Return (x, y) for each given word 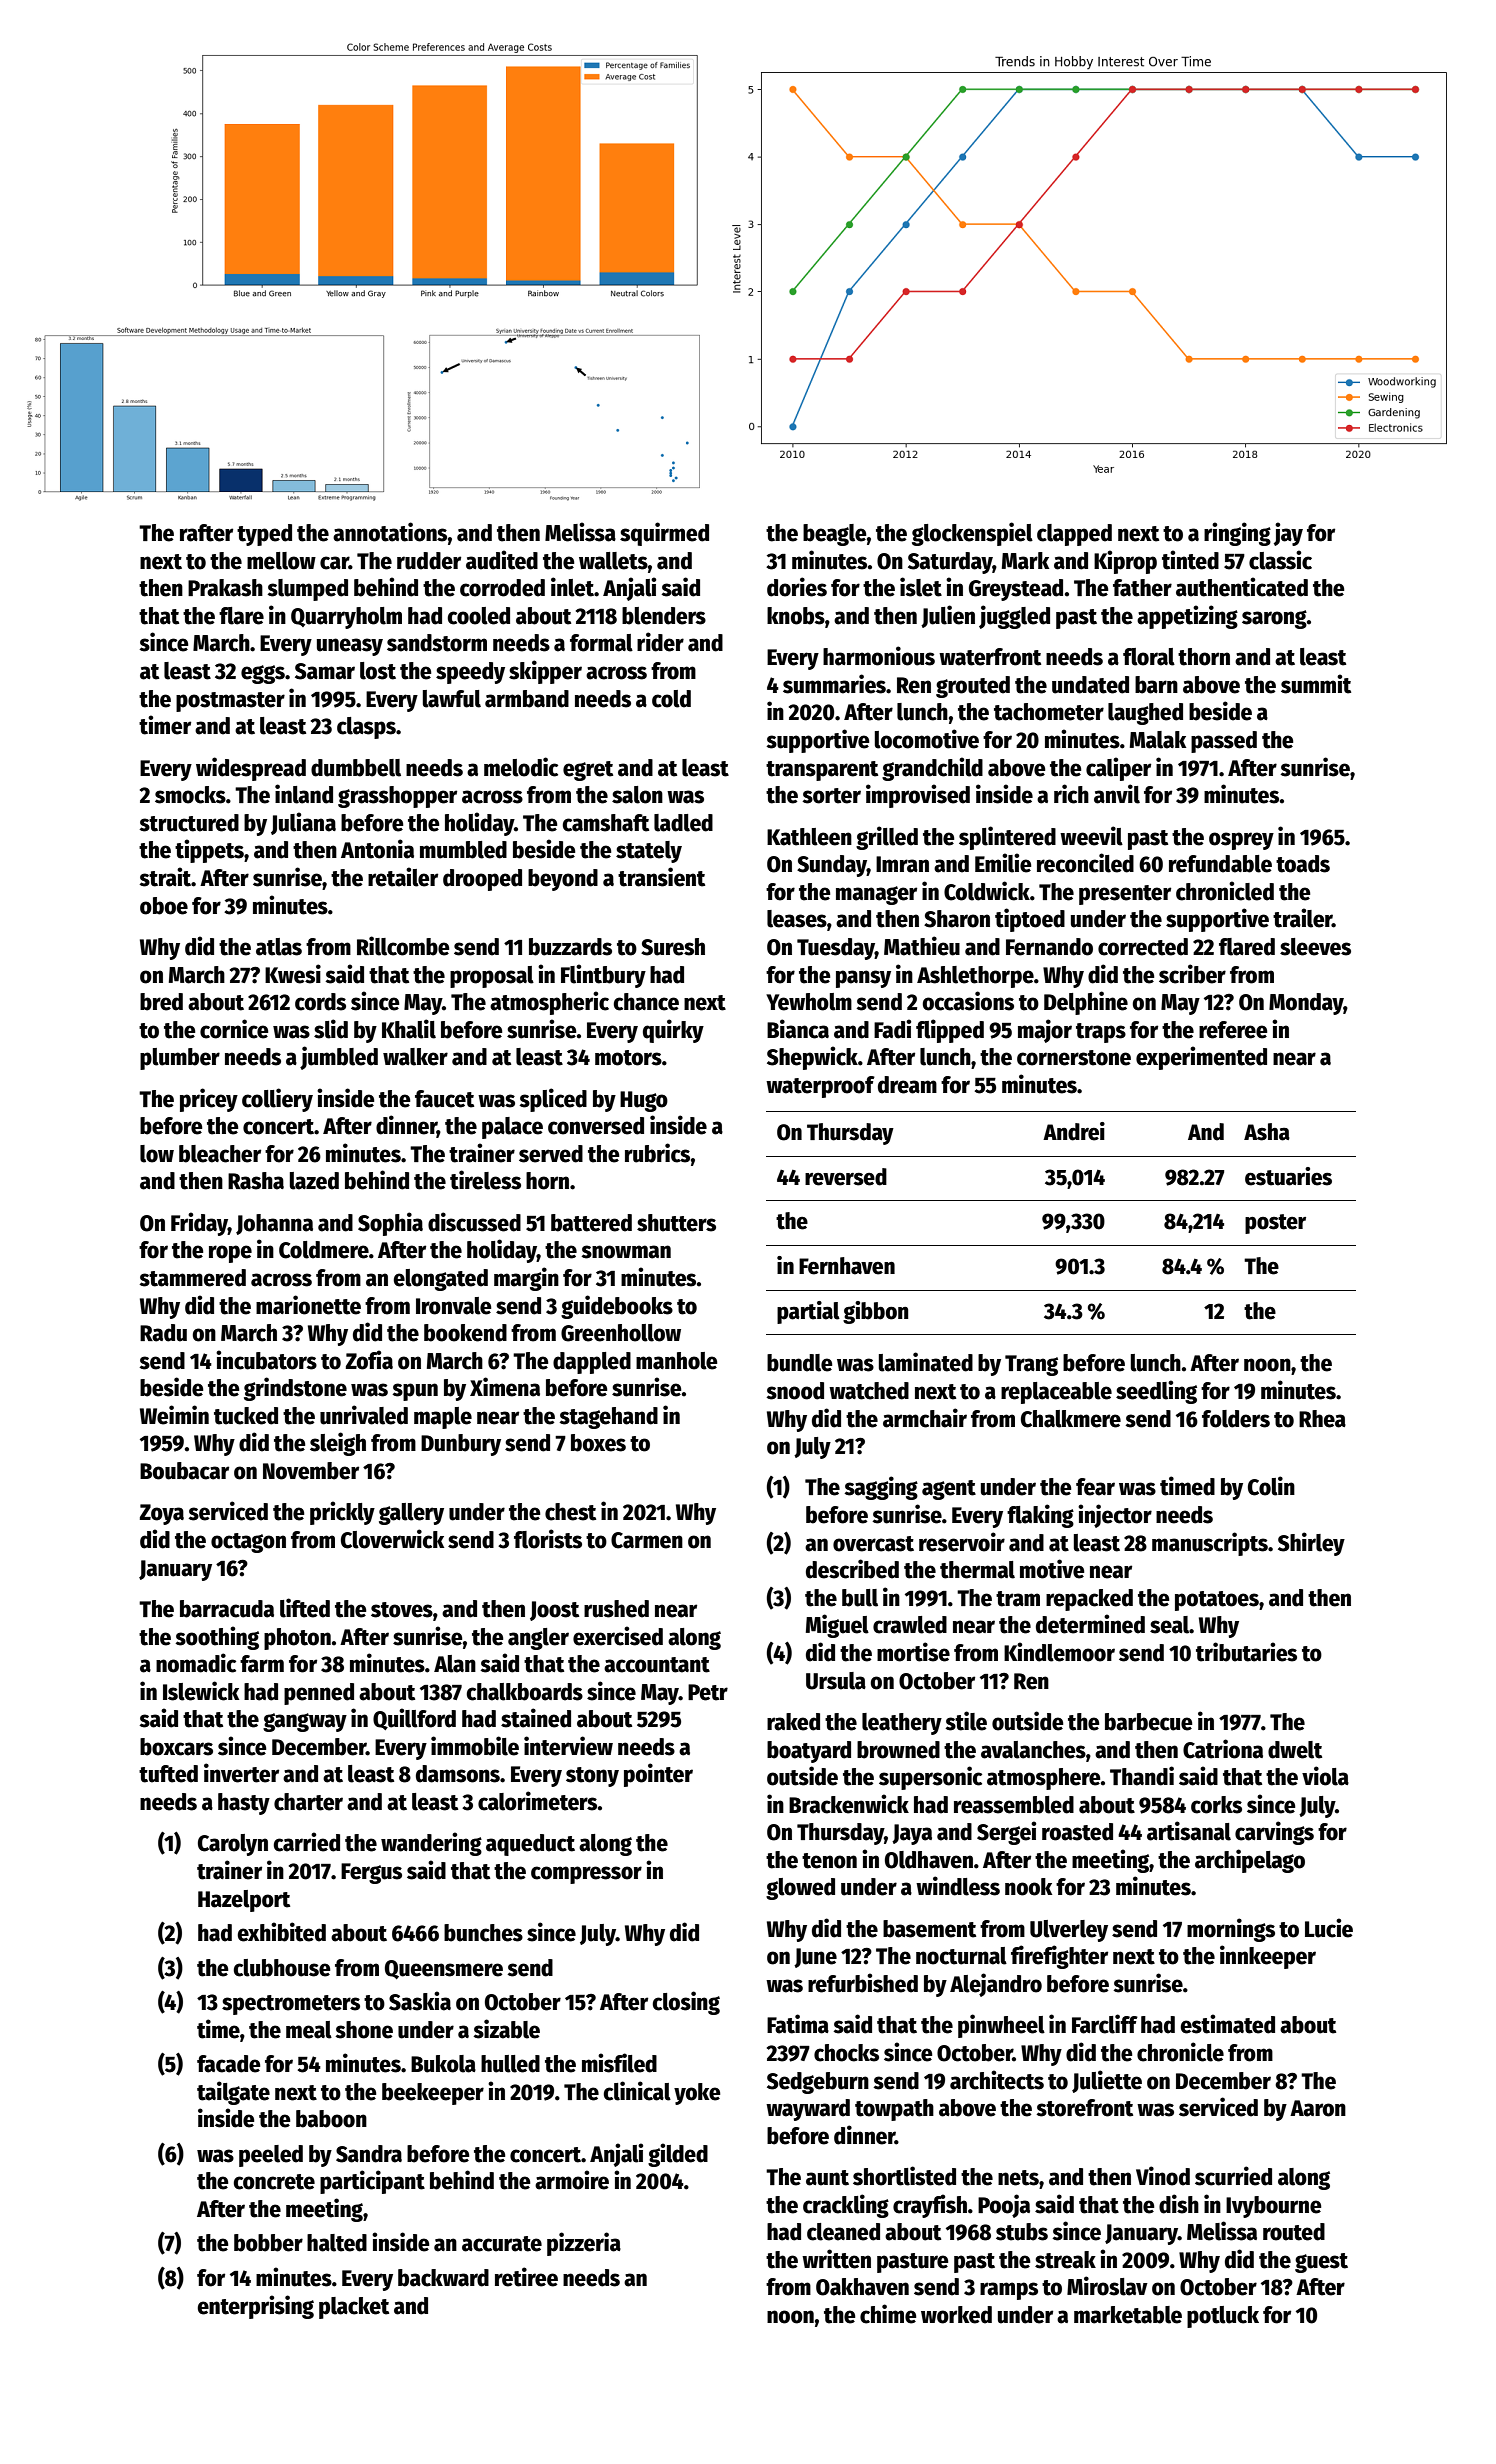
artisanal (1189, 1831)
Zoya (162, 1514)
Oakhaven (862, 2287)
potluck (1223, 2317)
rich (1071, 794)
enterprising (255, 2307)
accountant (657, 1665)
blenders (664, 616)
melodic (521, 767)
